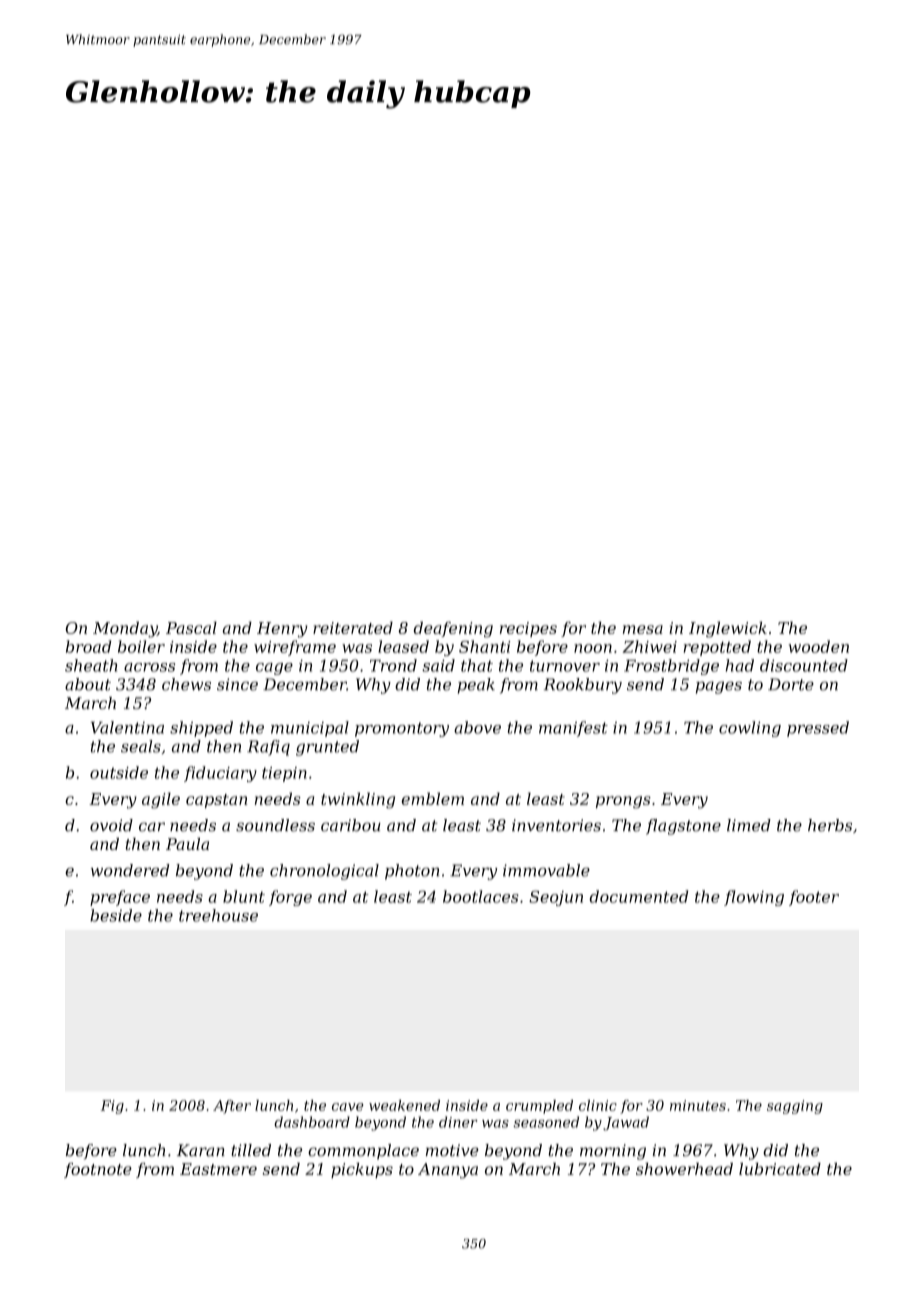  What do you see at coordinates (818, 729) in the screenshot?
I see `pressed` at bounding box center [818, 729].
